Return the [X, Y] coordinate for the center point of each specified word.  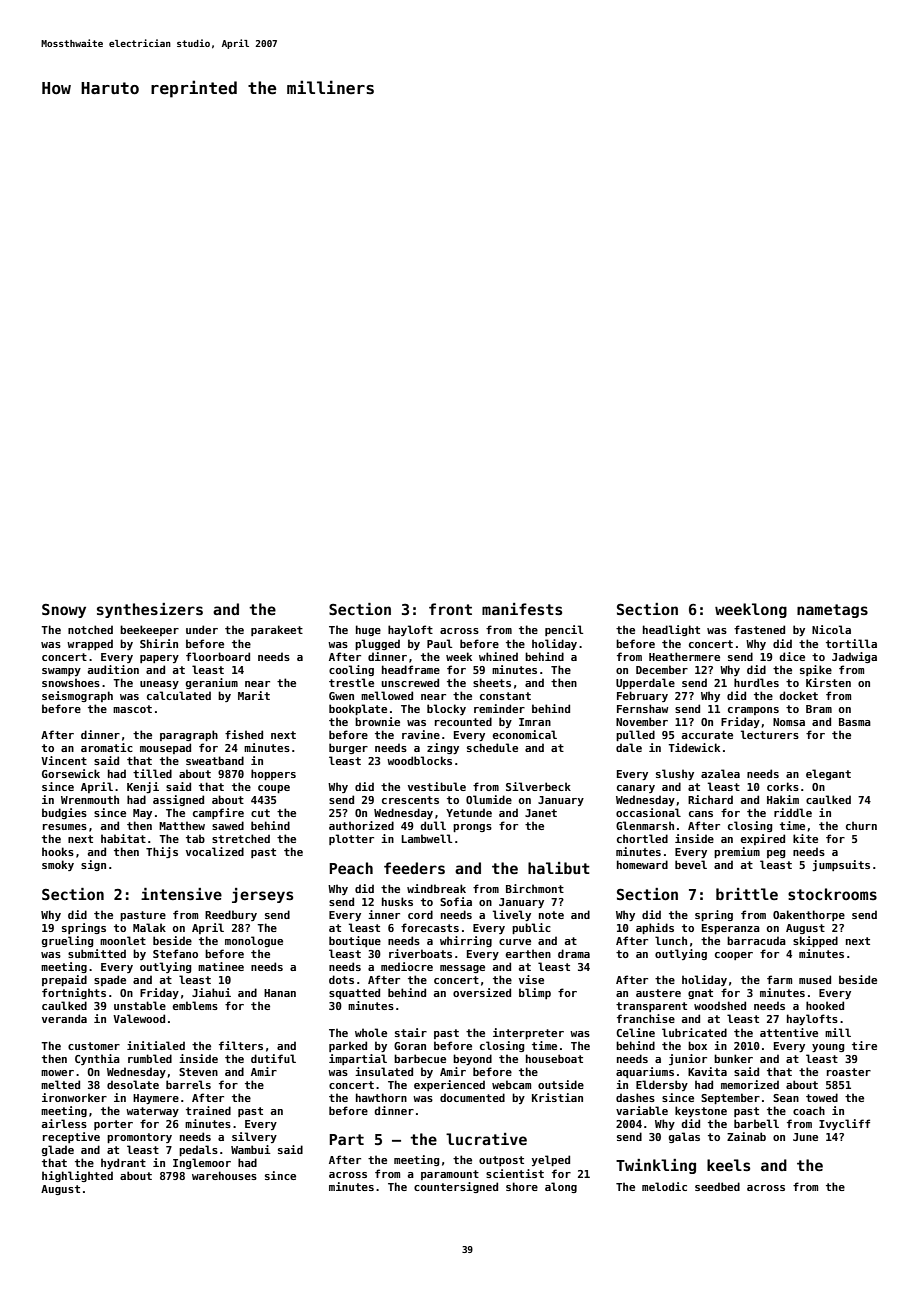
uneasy [159, 685]
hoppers [273, 774]
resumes [65, 827]
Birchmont [535, 888]
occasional [648, 812]
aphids [655, 928]
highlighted [77, 1176]
